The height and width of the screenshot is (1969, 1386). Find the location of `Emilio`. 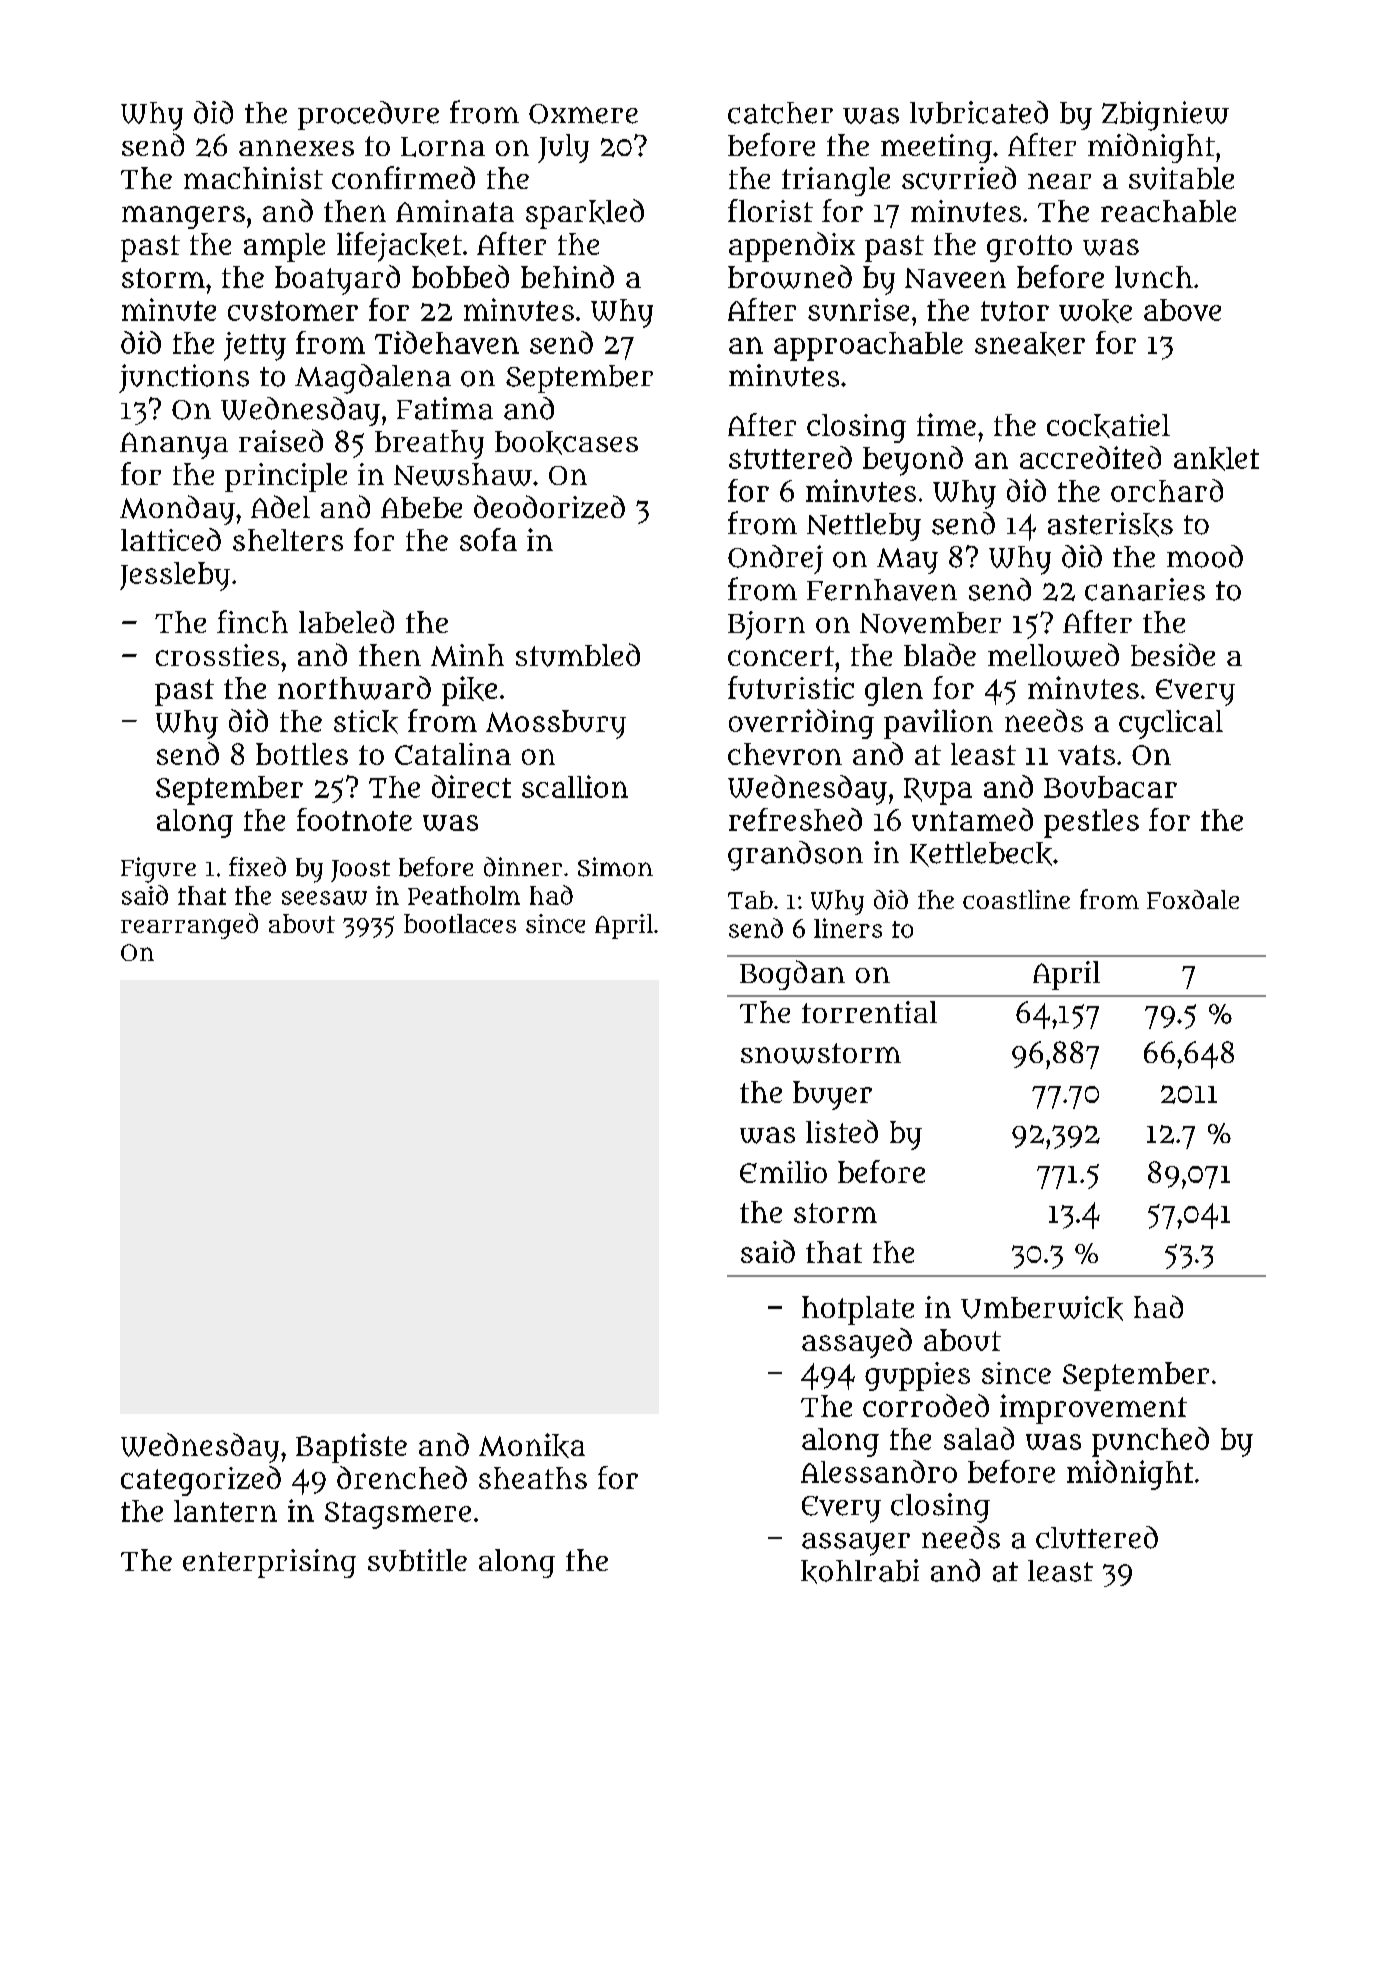

Emilio is located at coordinates (783, 1172).
